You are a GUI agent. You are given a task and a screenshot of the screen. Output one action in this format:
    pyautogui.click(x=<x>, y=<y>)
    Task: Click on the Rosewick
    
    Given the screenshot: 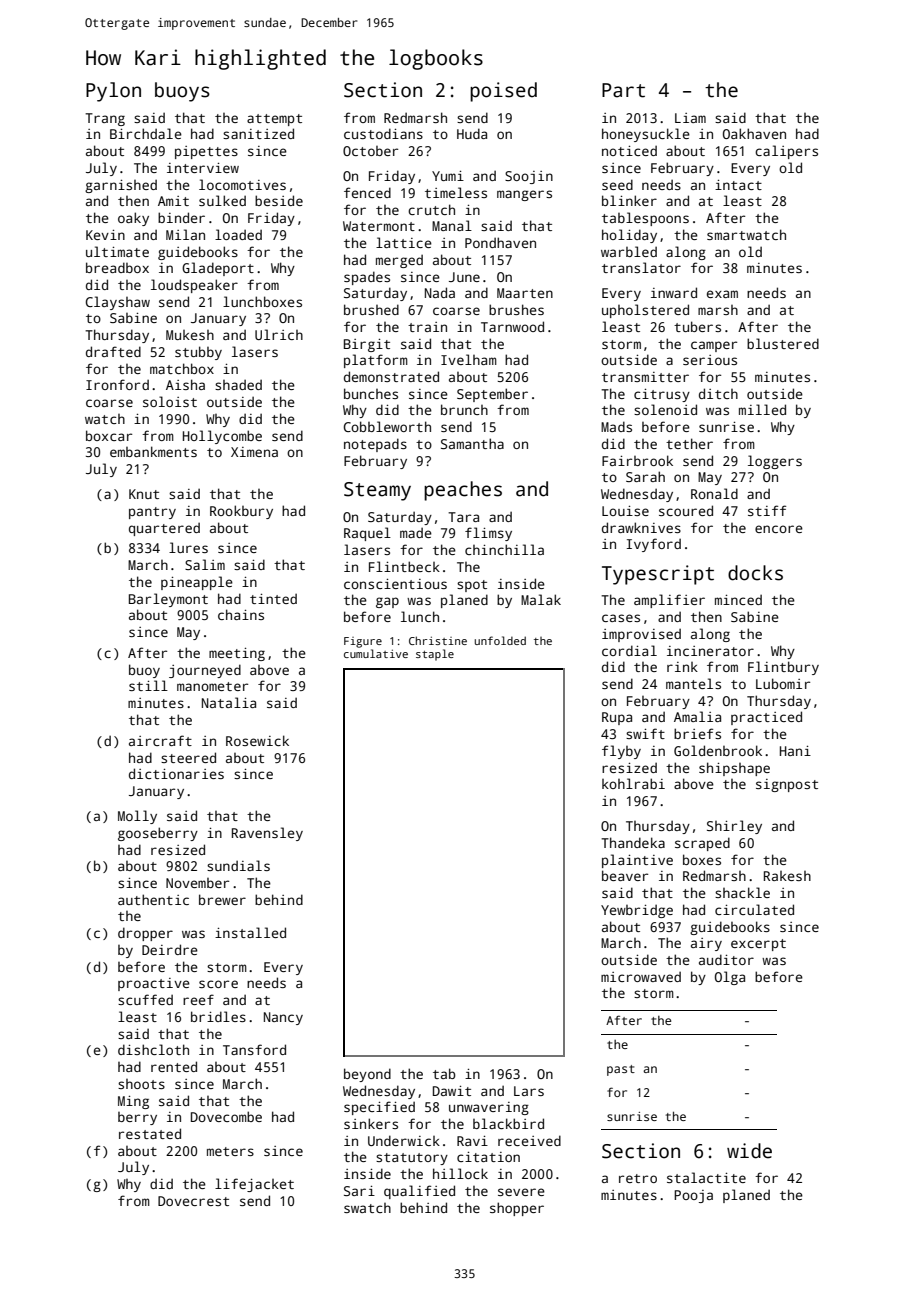 What is the action you would take?
    pyautogui.click(x=257, y=740)
